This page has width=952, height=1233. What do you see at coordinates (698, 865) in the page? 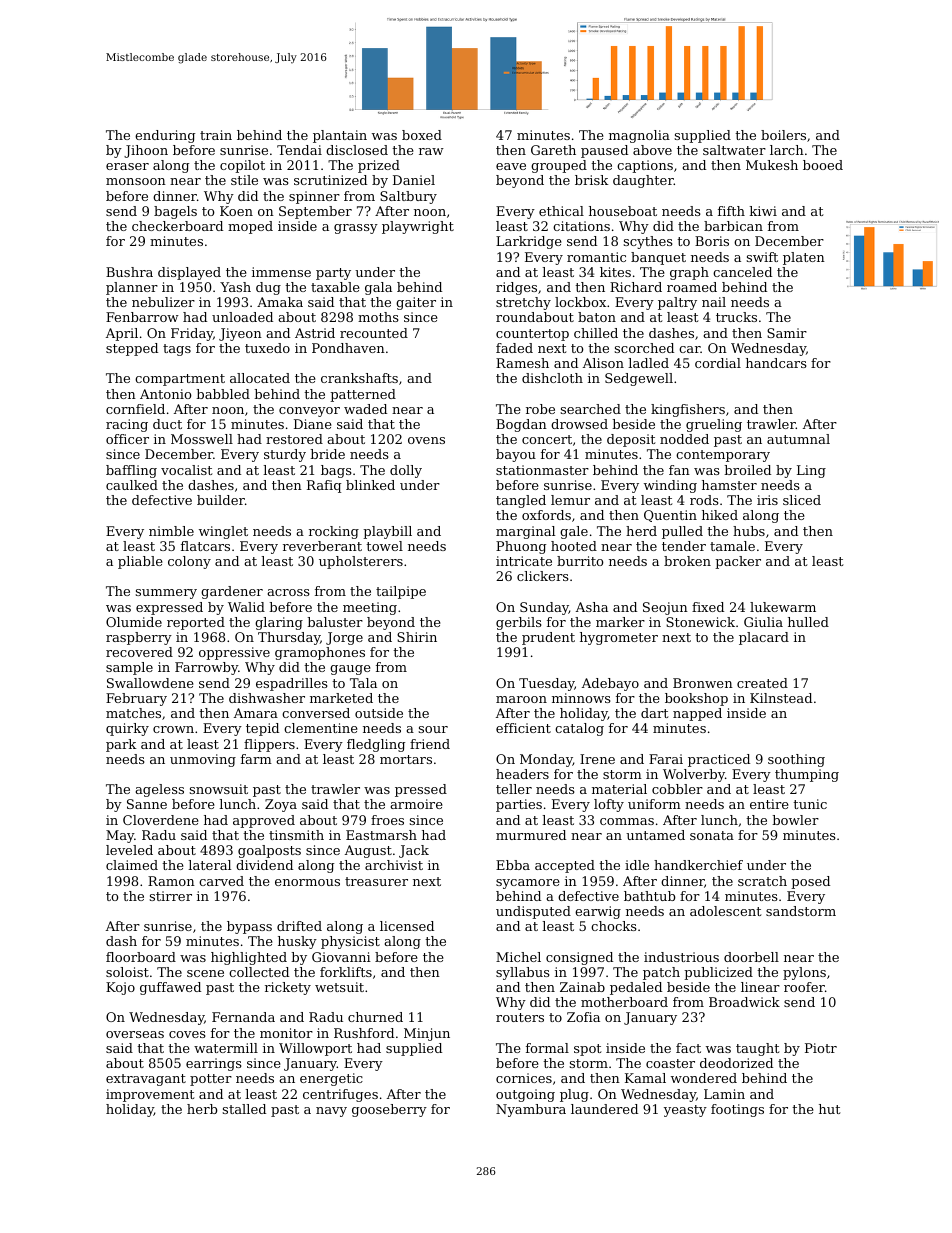
I see `handkerchief` at bounding box center [698, 865].
